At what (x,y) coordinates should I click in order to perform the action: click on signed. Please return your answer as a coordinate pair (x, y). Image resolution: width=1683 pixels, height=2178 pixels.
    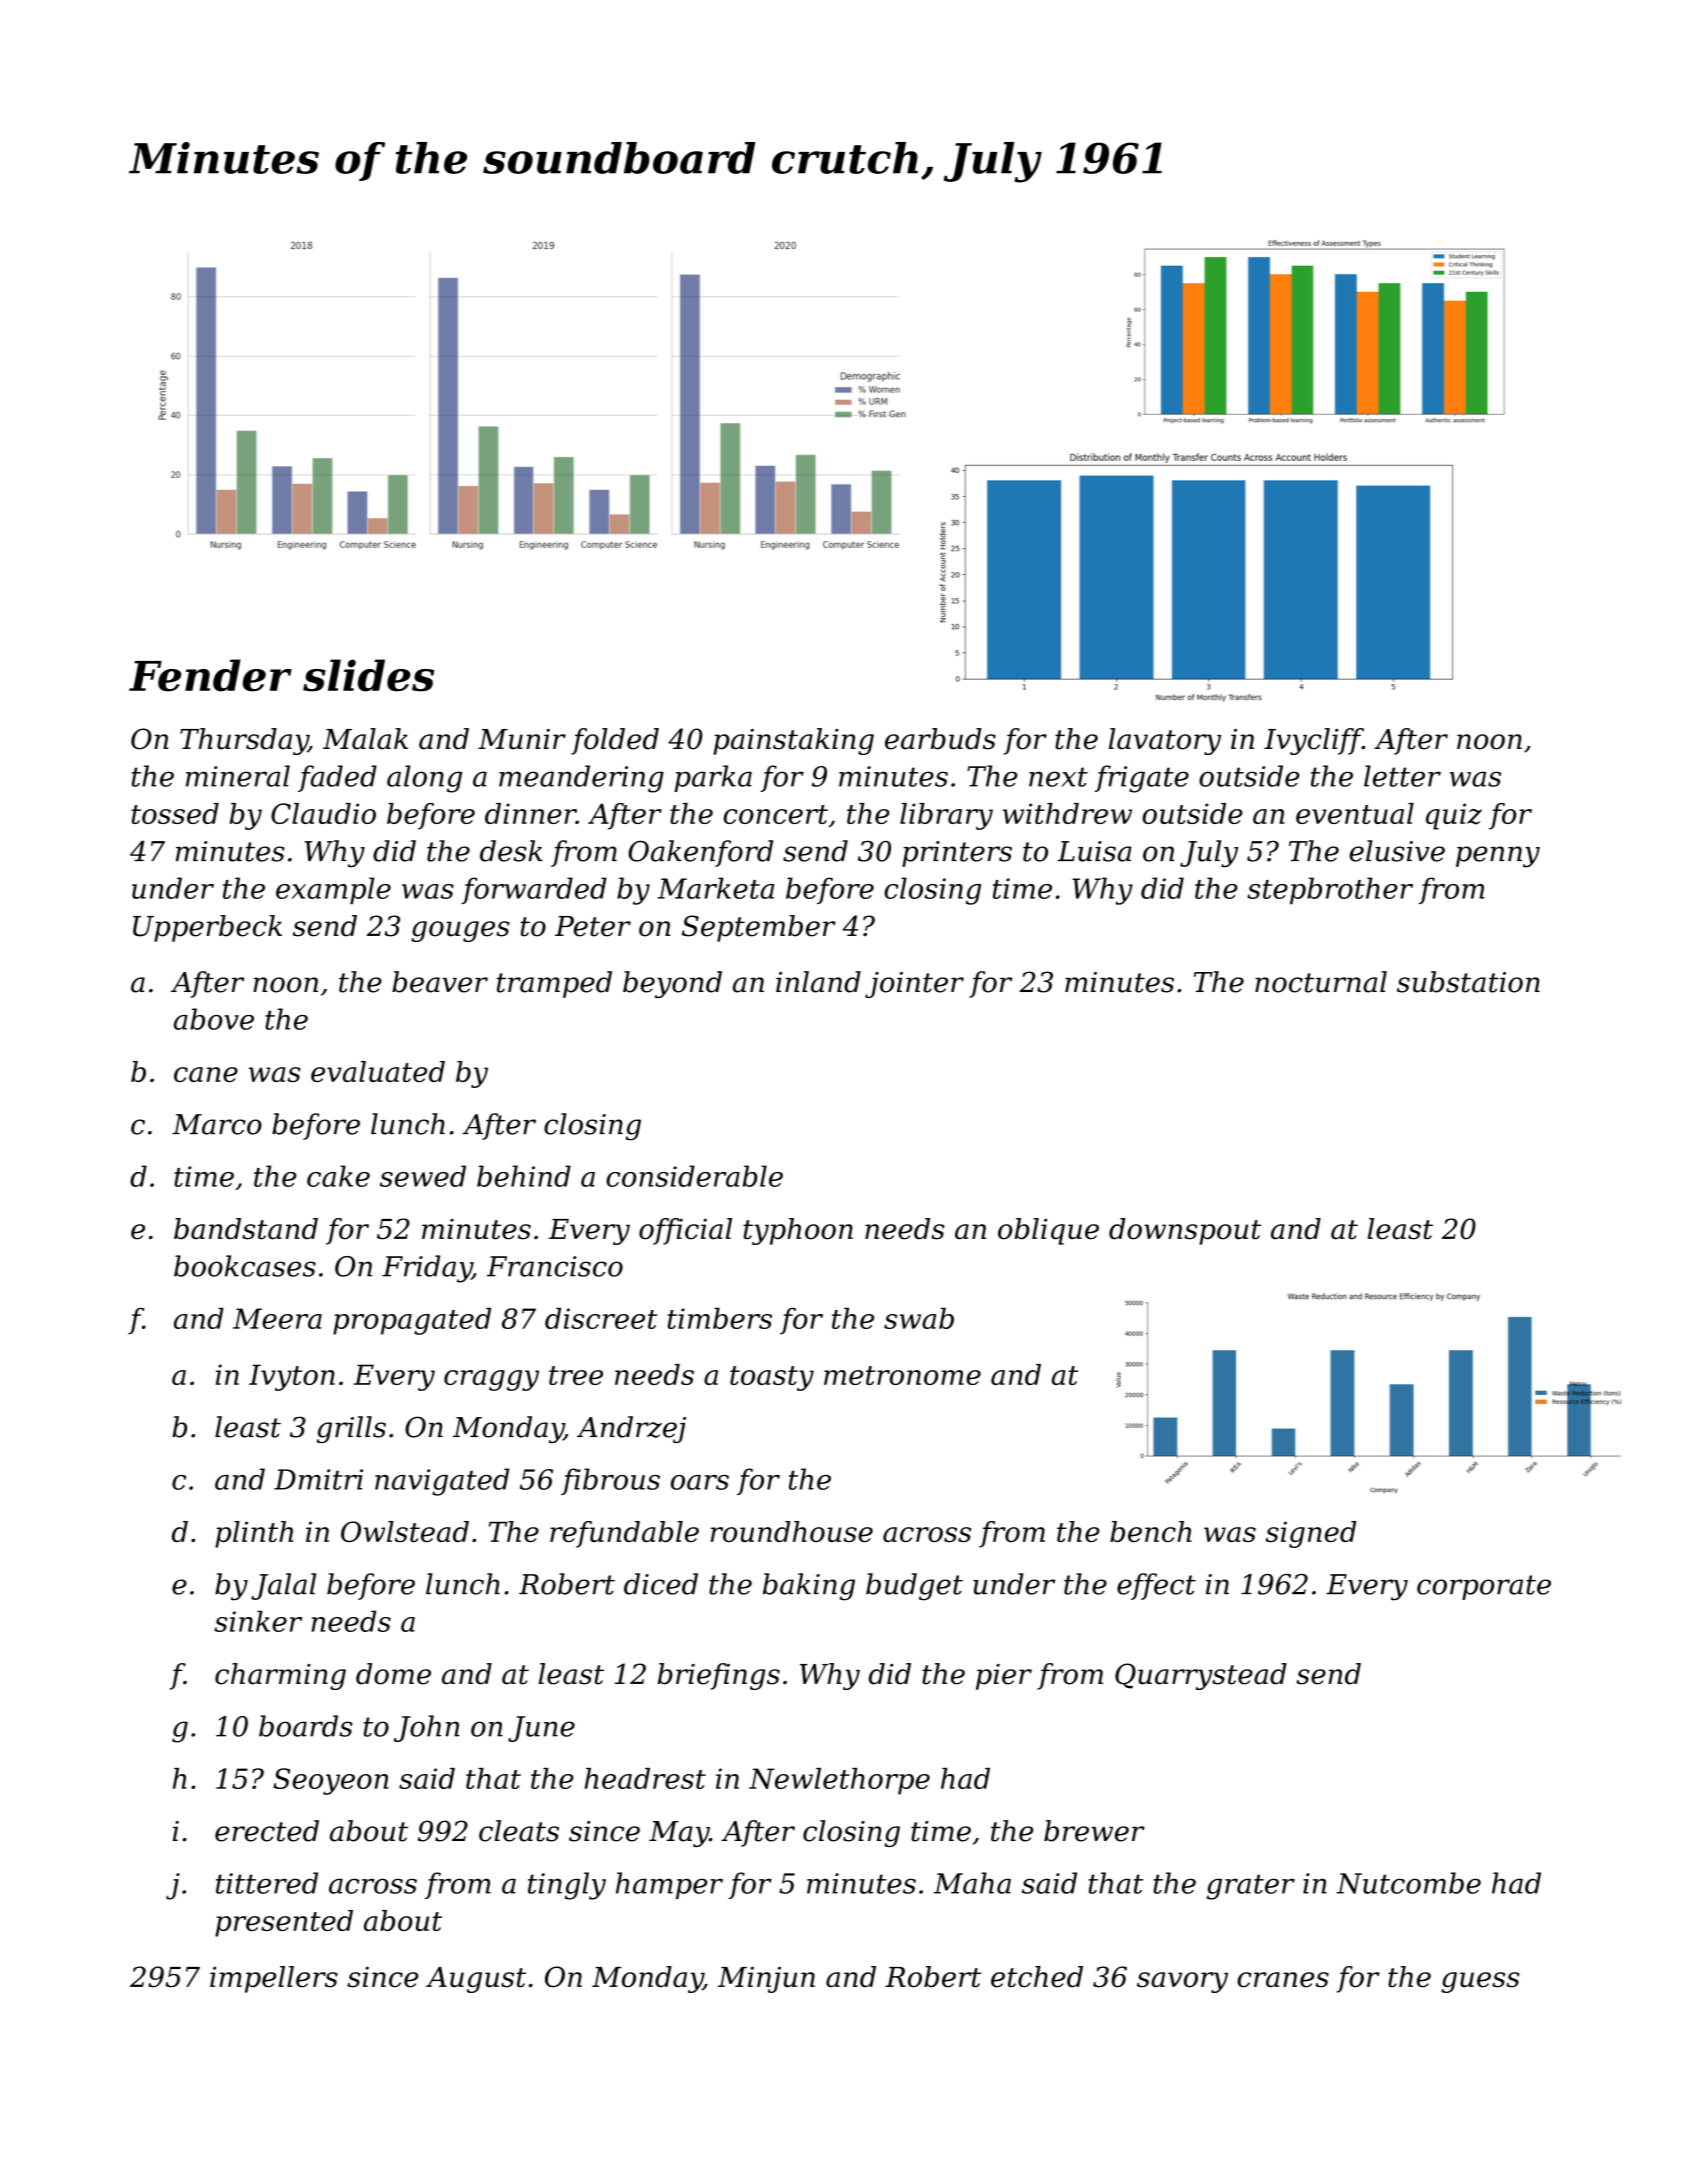
    Looking at the image, I should click on (1311, 1534).
